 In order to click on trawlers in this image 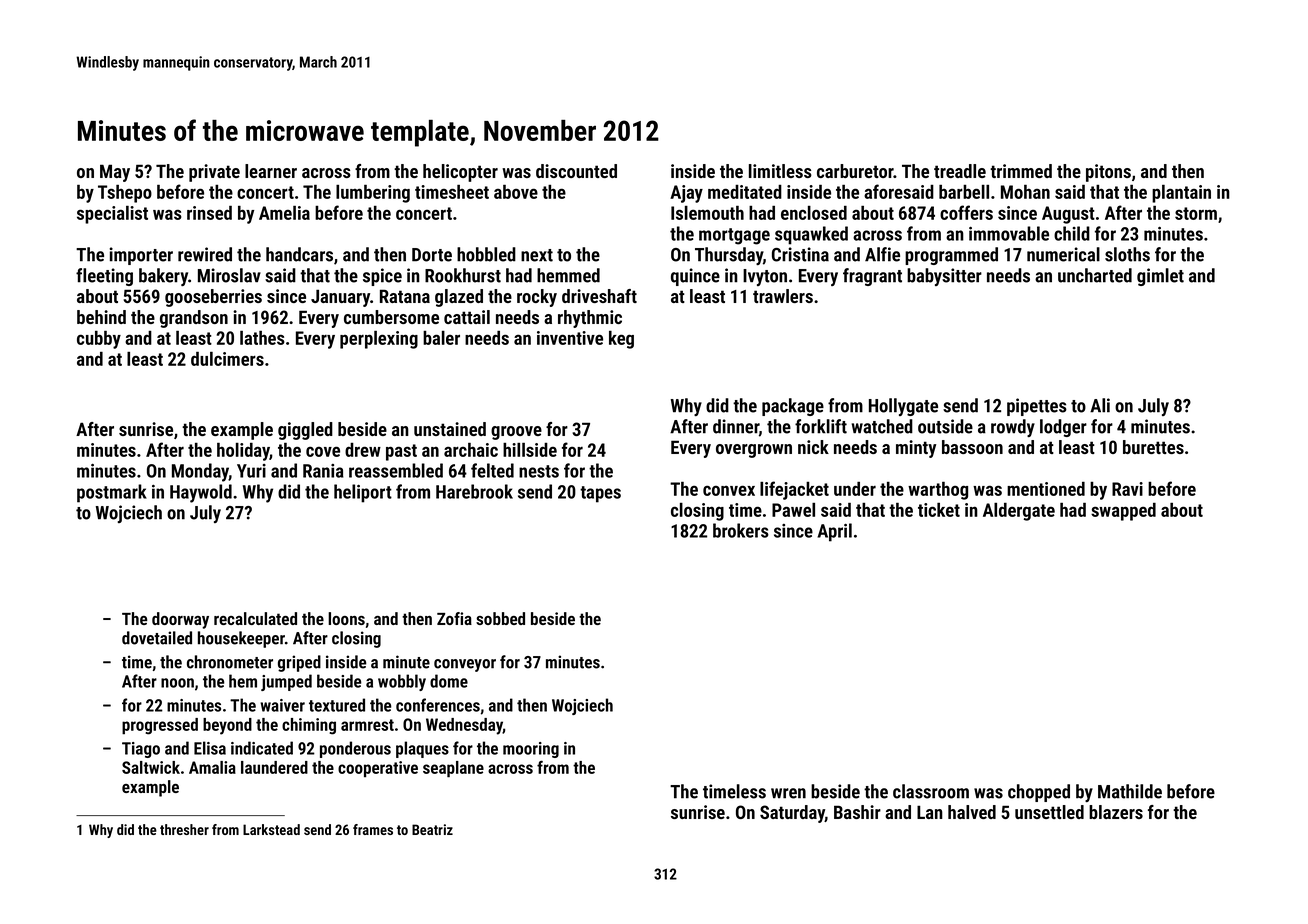, I will do `click(783, 296)`.
